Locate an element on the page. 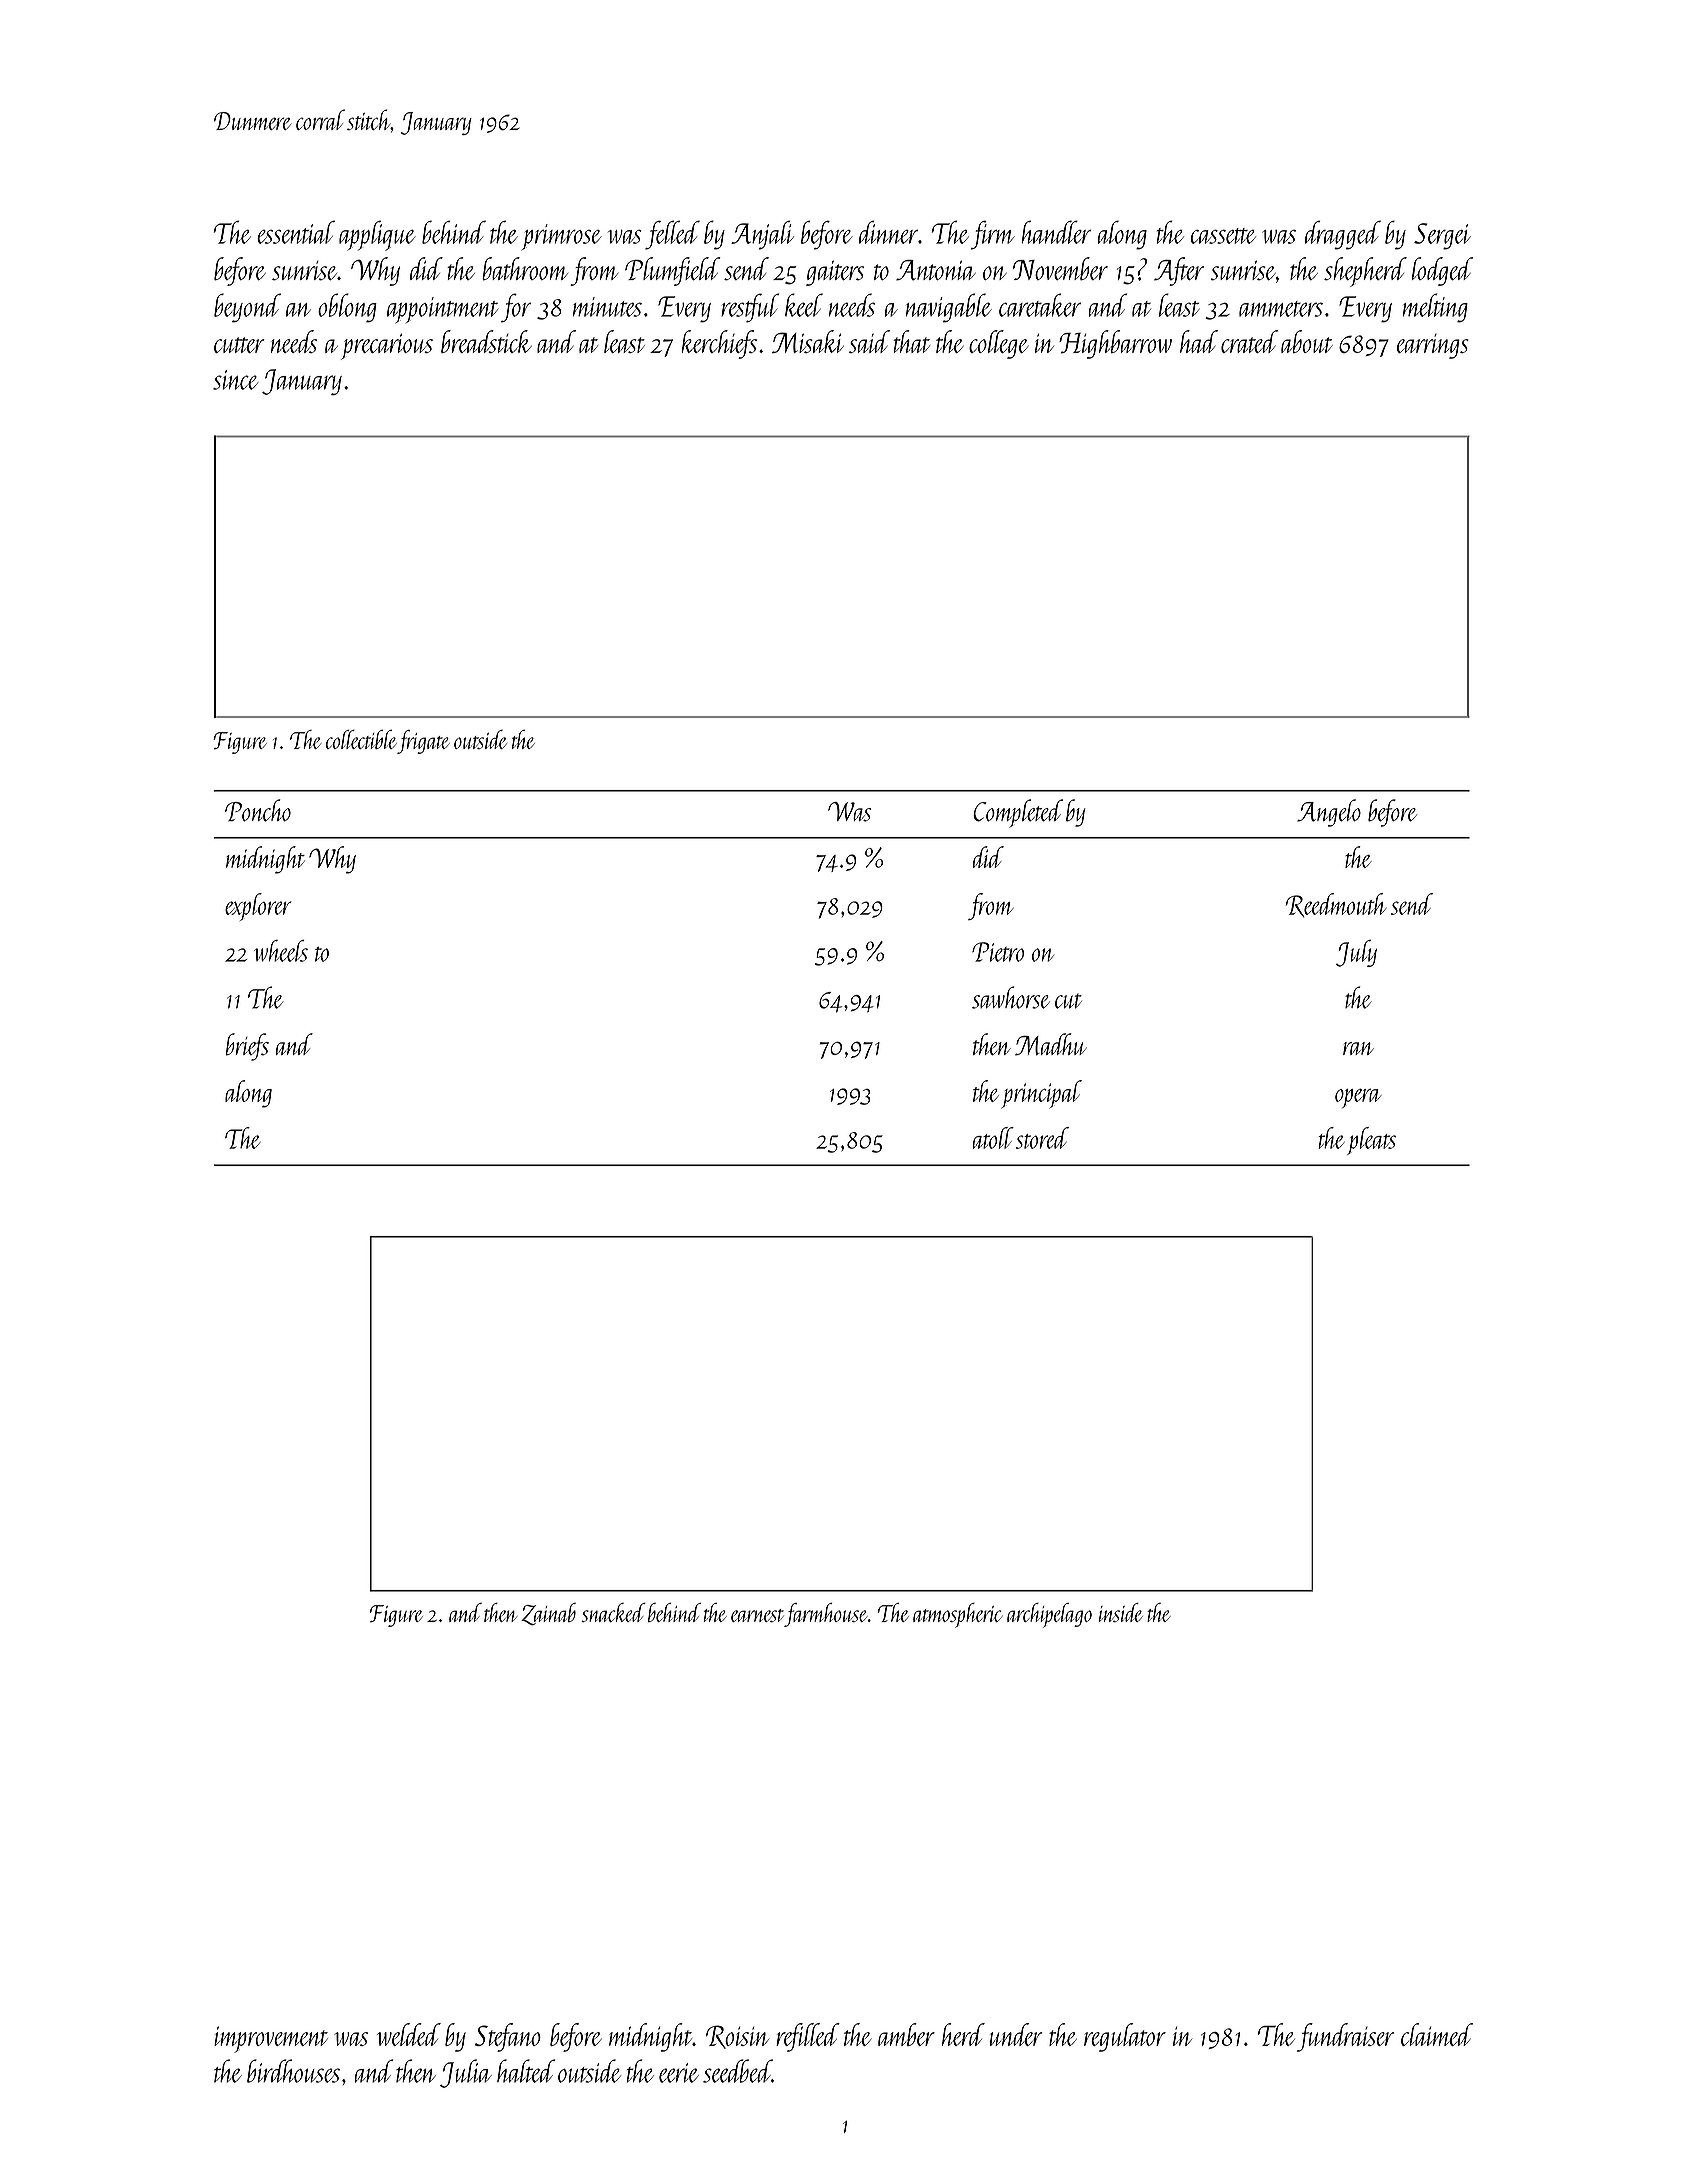 Image resolution: width=1683 pixels, height=2178 pixels. Stefano is located at coordinates (508, 2037).
